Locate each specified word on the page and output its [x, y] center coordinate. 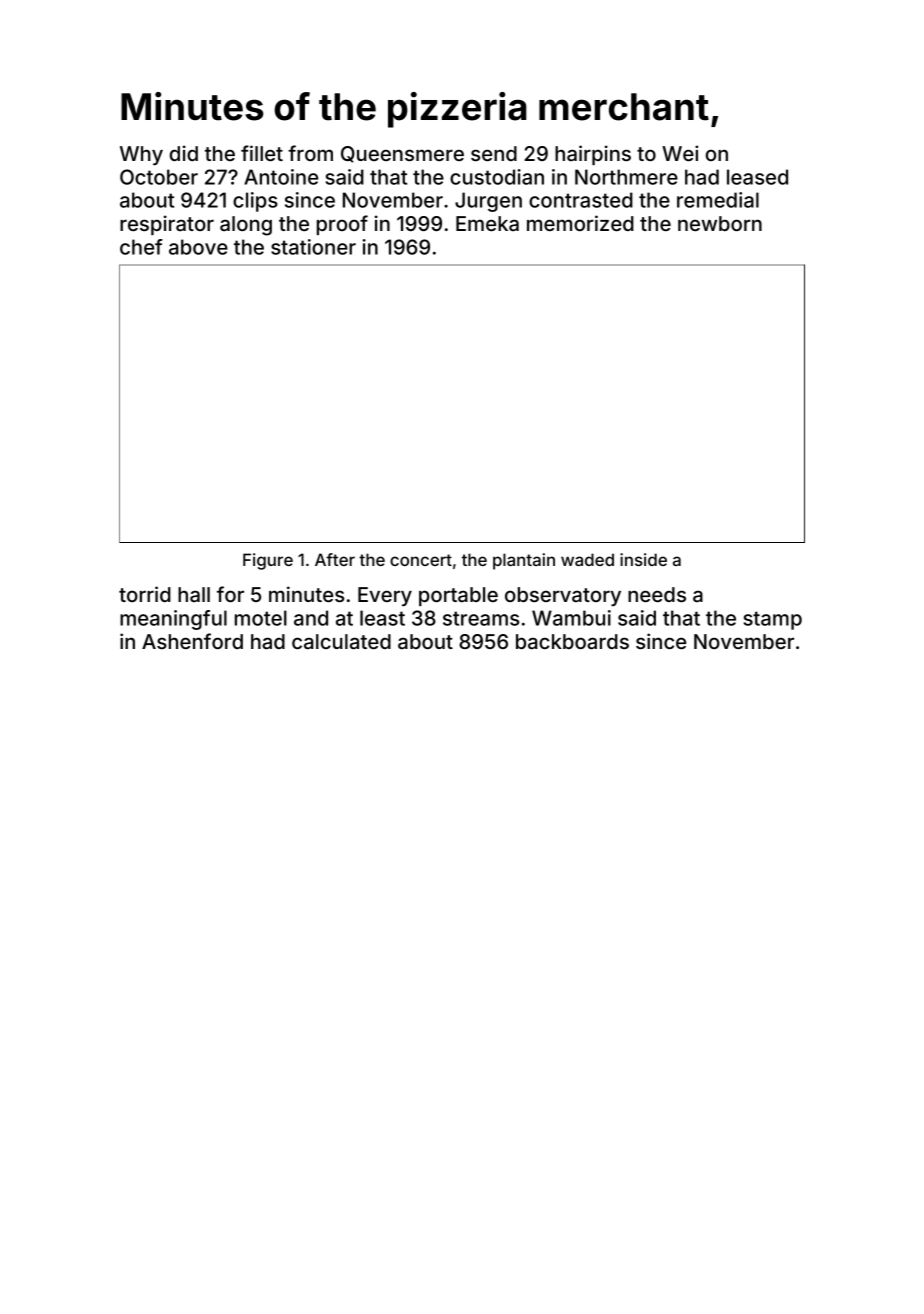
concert [421, 560]
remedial [718, 200]
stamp [772, 620]
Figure [268, 561]
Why [141, 155]
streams [481, 618]
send [494, 153]
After [335, 559]
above [198, 247]
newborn [720, 223]
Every [385, 596]
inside [643, 559]
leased [757, 177]
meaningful [173, 620]
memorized [580, 223]
